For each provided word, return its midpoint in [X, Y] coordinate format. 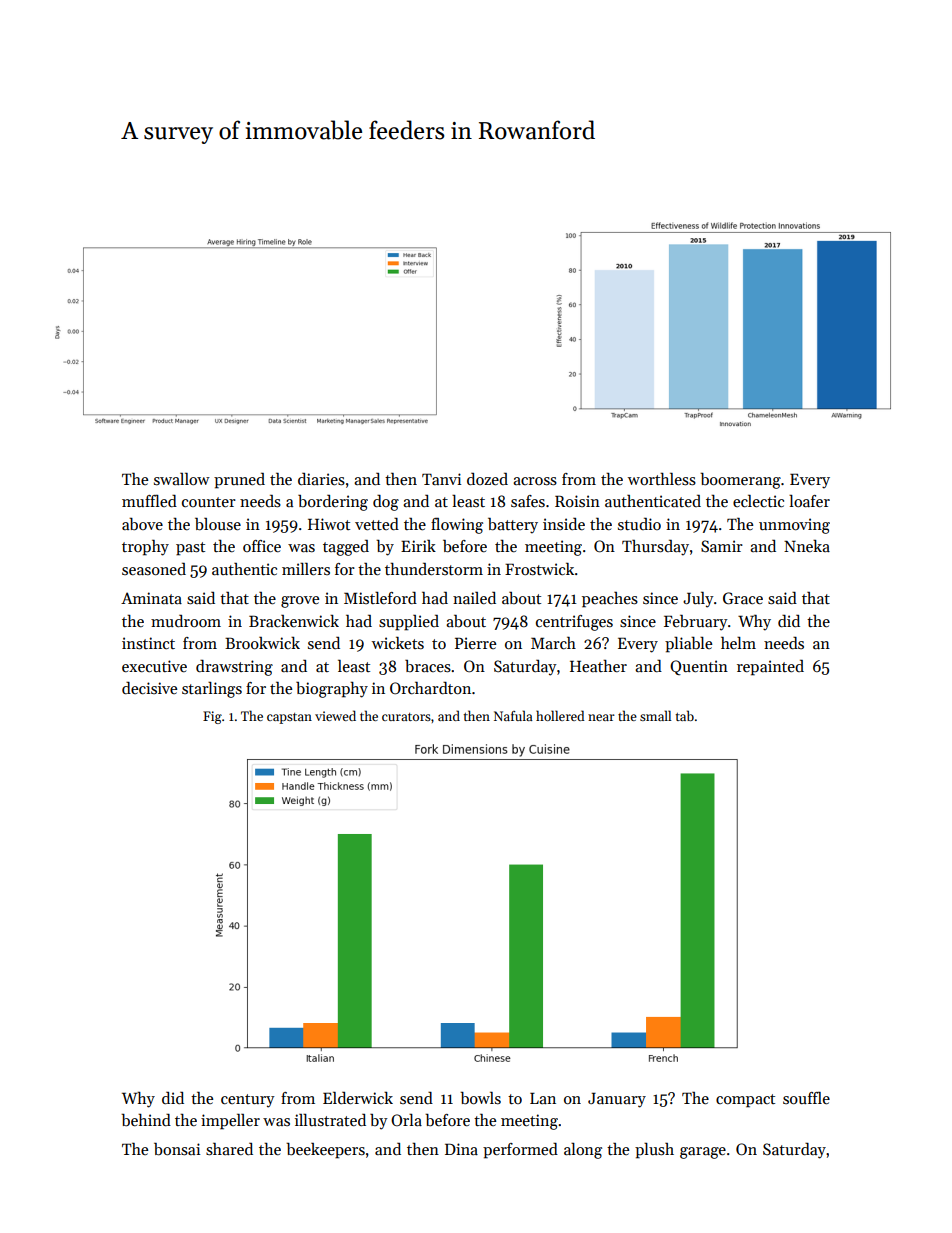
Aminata [151, 598]
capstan [289, 718]
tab [684, 715]
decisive [149, 687]
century [248, 1101]
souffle [806, 1098]
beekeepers [325, 1150]
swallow [182, 478]
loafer [809, 500]
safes [528, 501]
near [601, 717]
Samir [722, 546]
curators [406, 717]
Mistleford [380, 597]
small [655, 715]
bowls [480, 1098]
